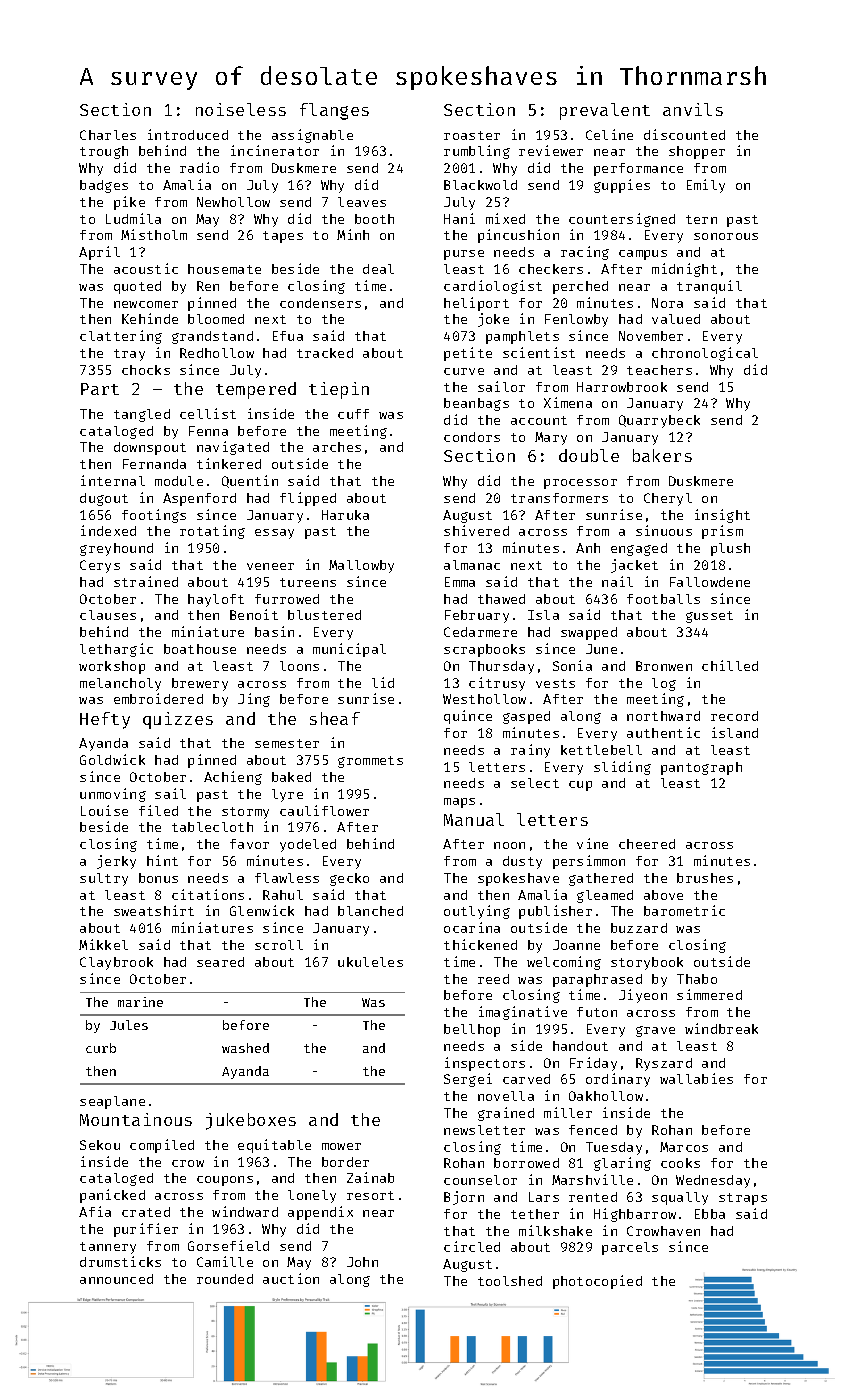  I want to click on flawless, so click(287, 878).
